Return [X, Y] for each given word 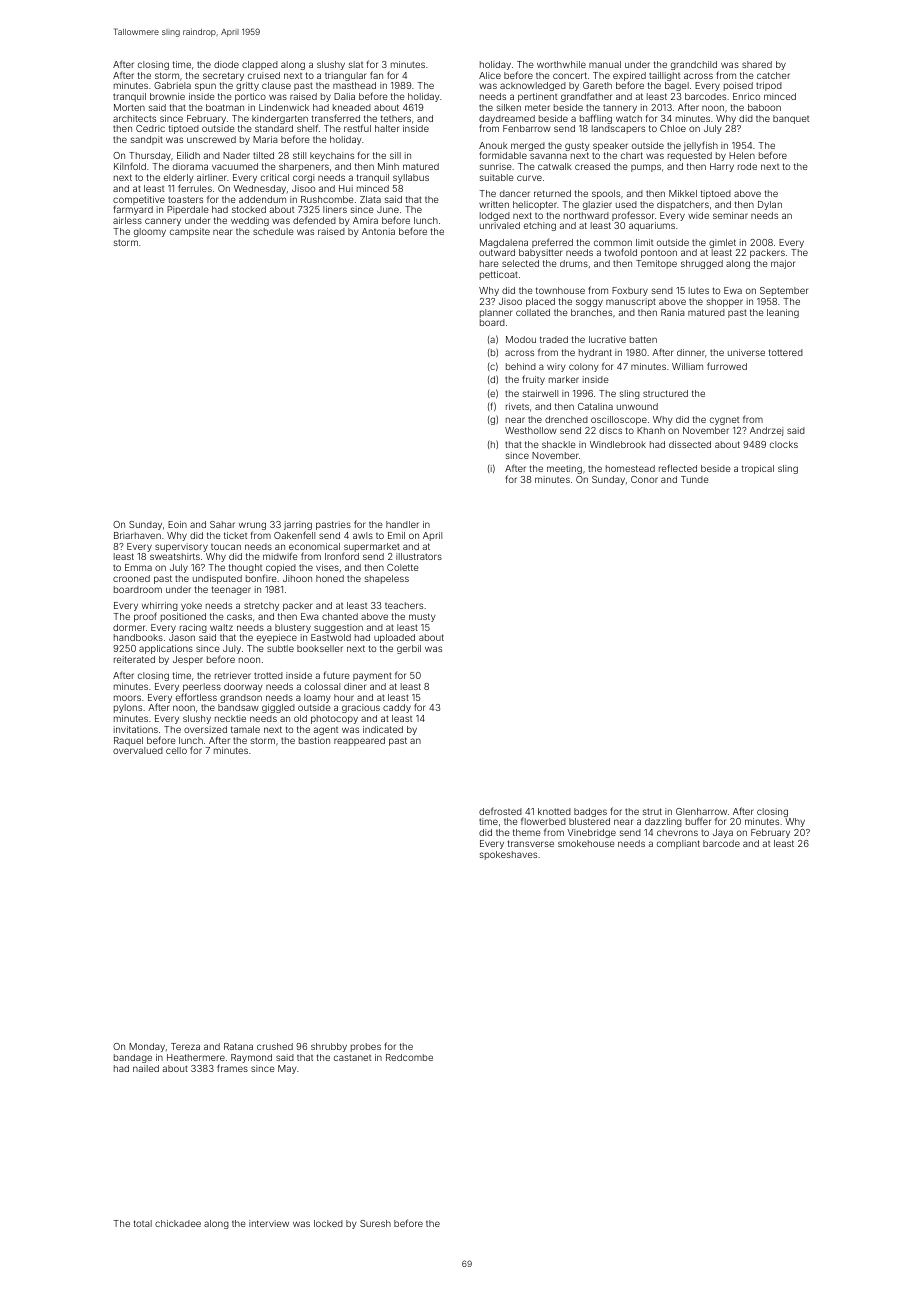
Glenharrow [701, 811]
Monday [147, 1047]
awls [363, 535]
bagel [677, 86]
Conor [644, 479]
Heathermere [196, 1057]
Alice [490, 75]
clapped [260, 65]
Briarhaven [137, 535]
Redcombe [409, 1057]
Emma [138, 567]
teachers [404, 605]
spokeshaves [508, 855]
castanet [352, 1057]
